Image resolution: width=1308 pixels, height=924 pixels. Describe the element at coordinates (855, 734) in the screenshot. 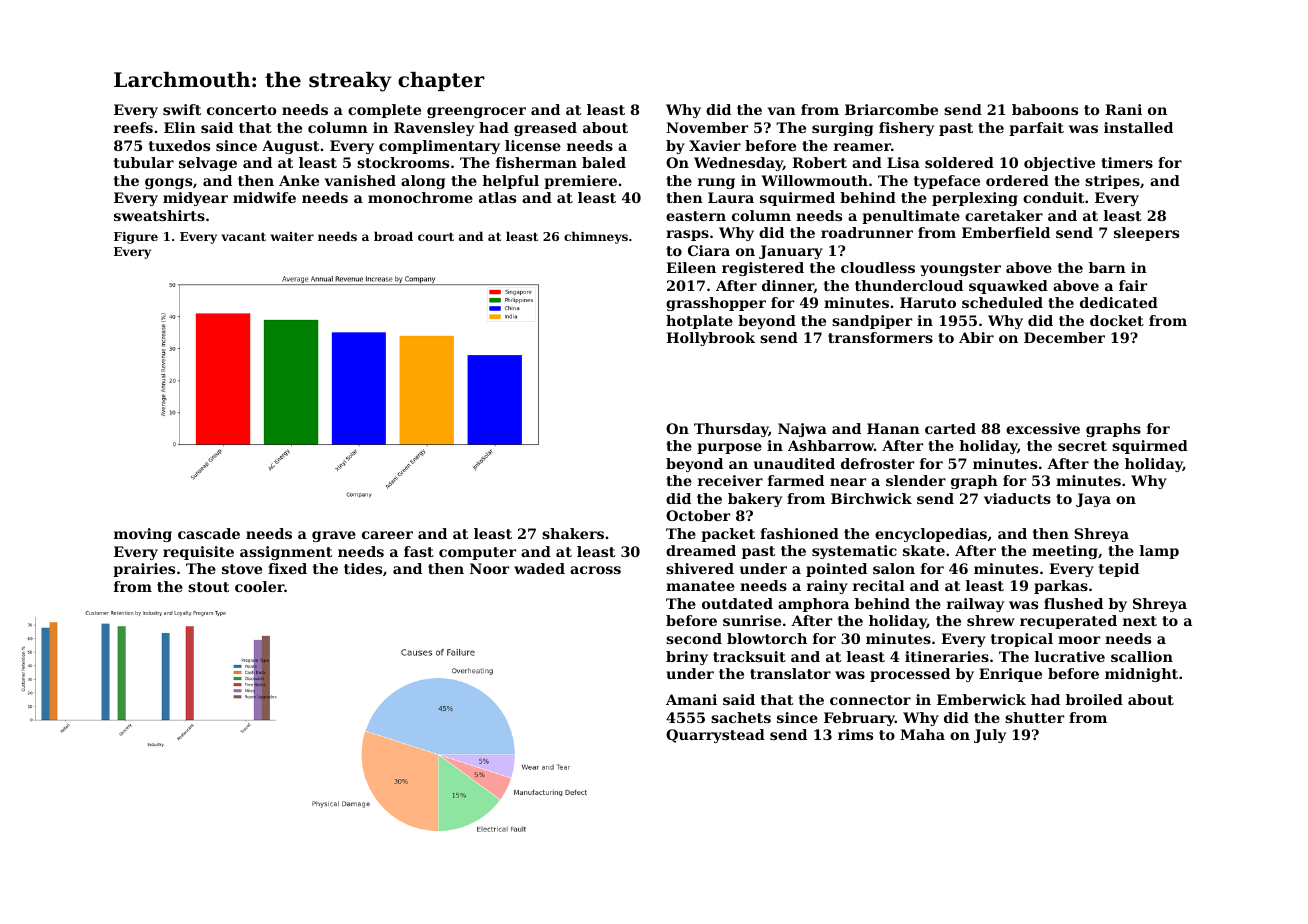

I see `rims` at that location.
